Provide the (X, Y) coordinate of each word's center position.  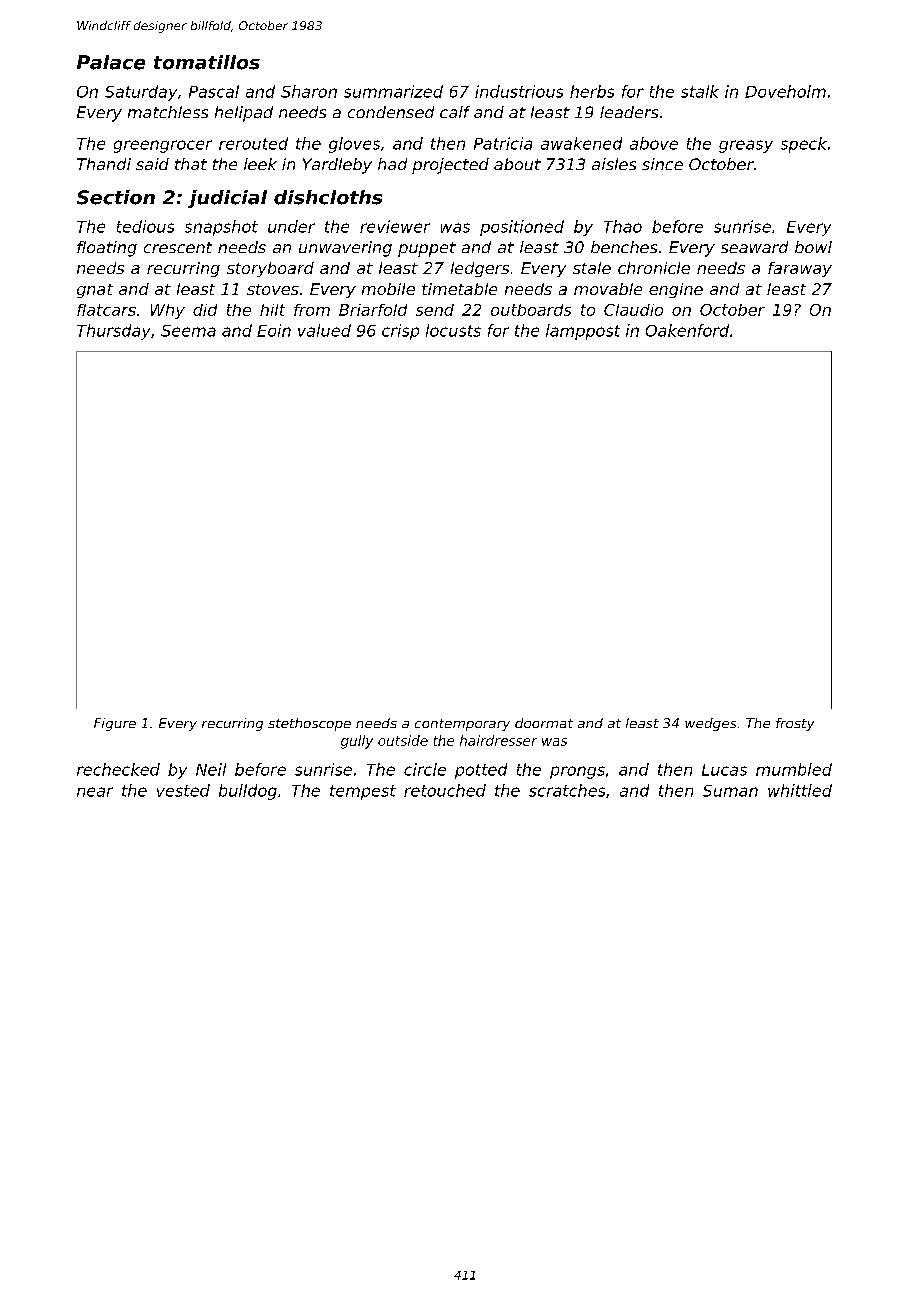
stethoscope (309, 724)
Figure (115, 724)
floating (107, 249)
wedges (710, 724)
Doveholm (785, 91)
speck (804, 145)
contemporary (462, 725)
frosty (795, 724)
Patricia (503, 143)
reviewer (395, 226)
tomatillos (207, 62)
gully (357, 742)
